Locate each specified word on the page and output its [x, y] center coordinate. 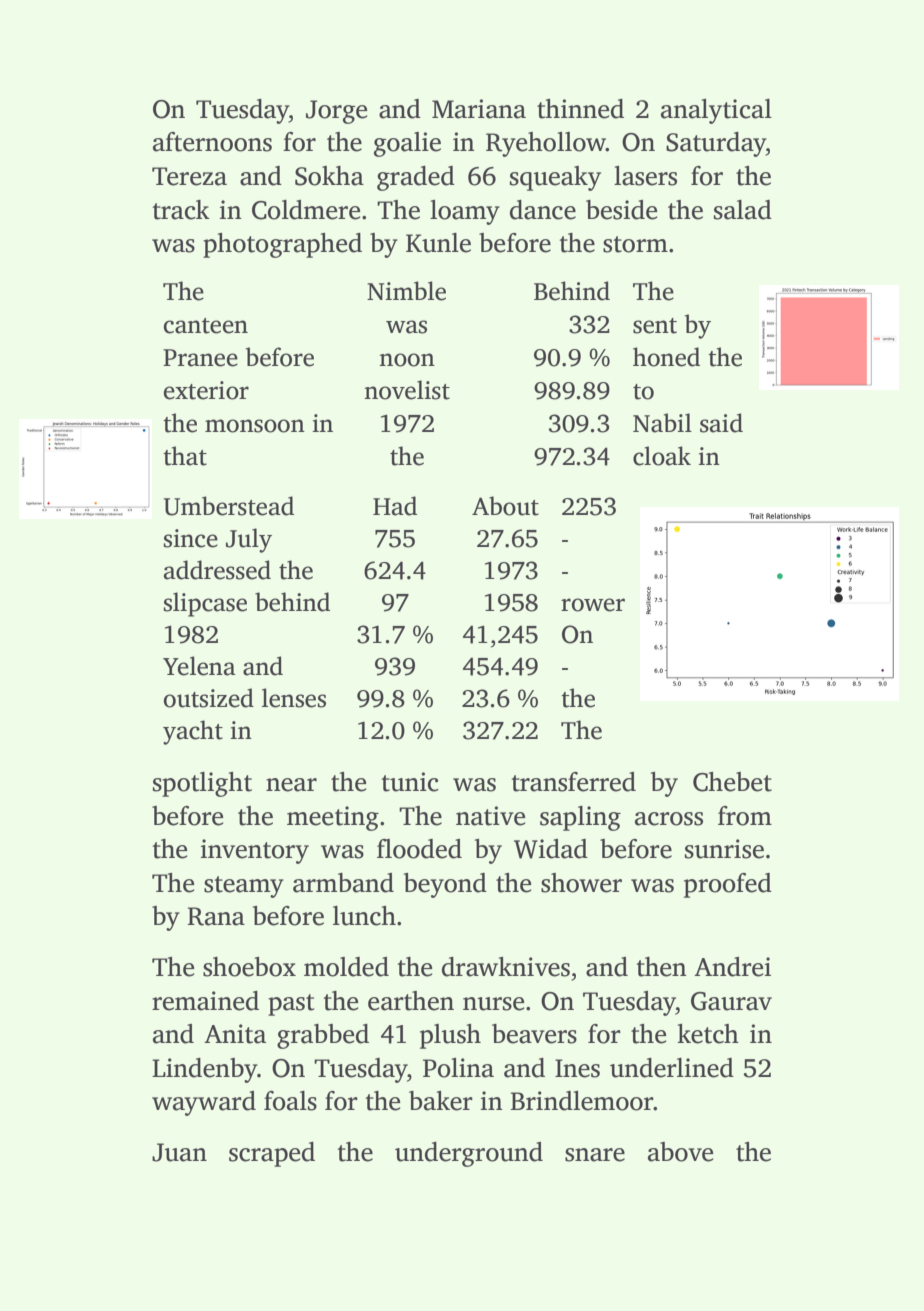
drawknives [506, 967]
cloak [662, 456]
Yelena [199, 666]
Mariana [479, 109]
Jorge [336, 112]
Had [395, 506]
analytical [716, 111]
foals [290, 1101]
